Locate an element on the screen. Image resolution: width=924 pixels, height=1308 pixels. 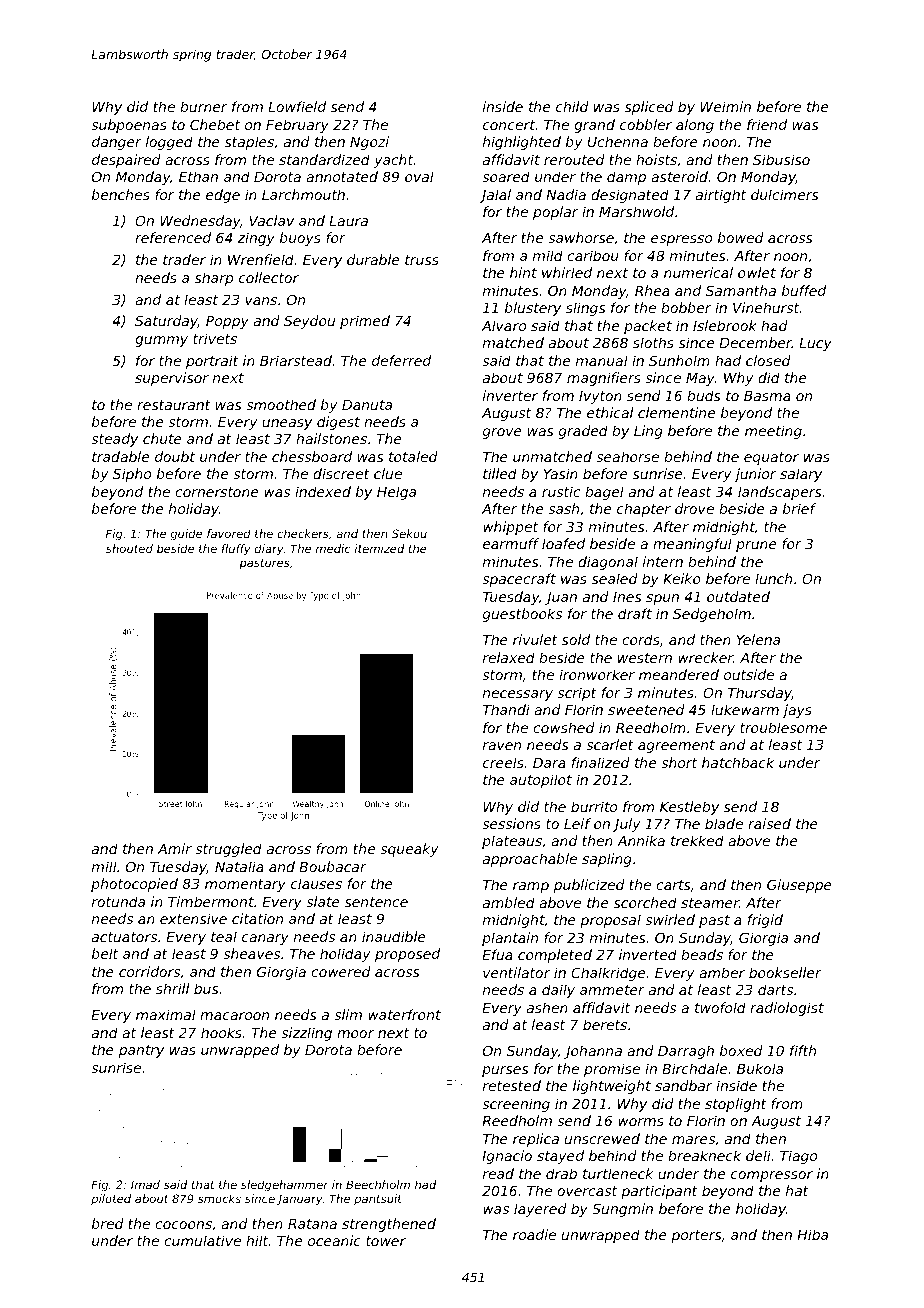
cumulative is located at coordinates (202, 1240).
